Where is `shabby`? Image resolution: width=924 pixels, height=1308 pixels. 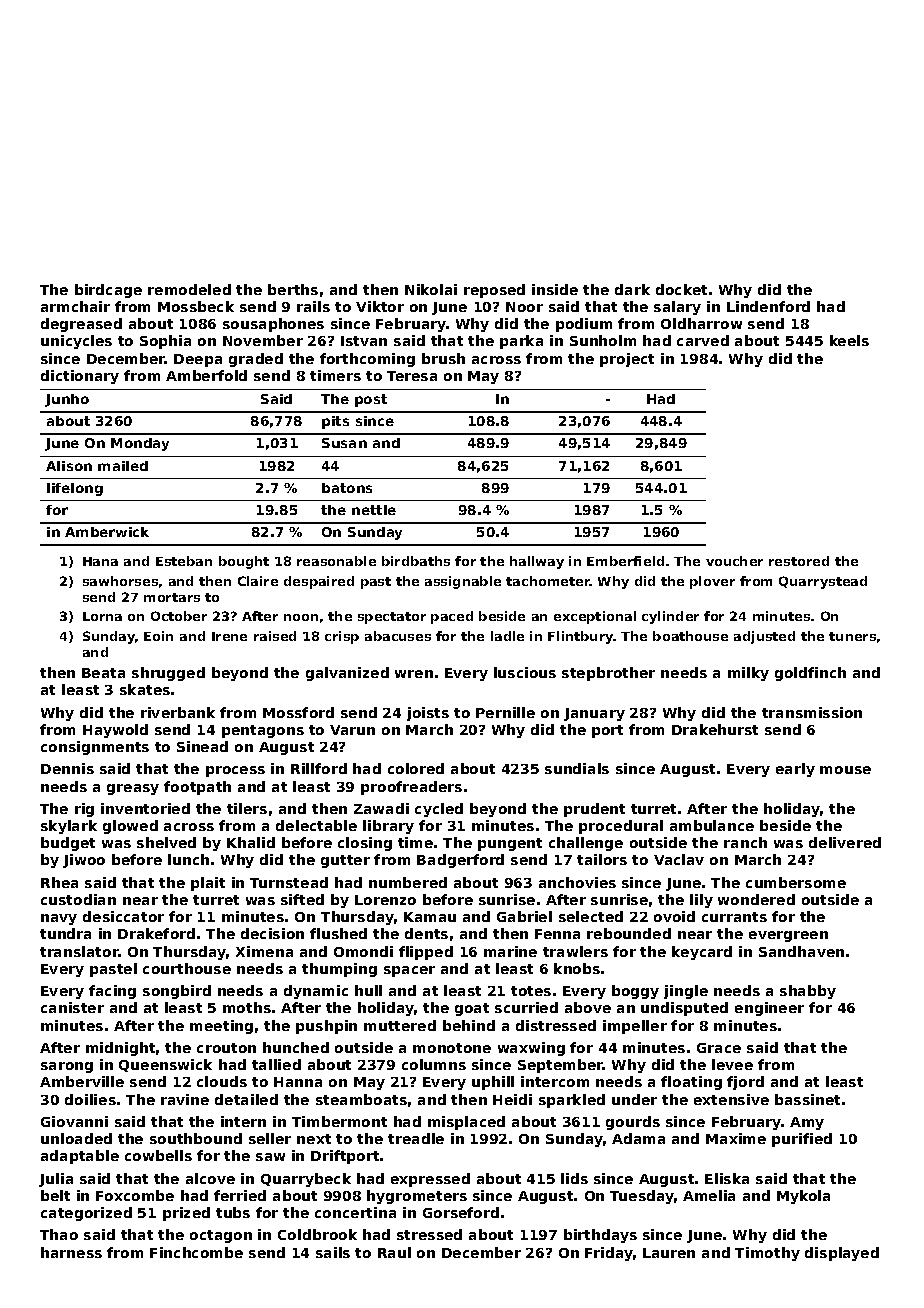
shabby is located at coordinates (808, 992).
